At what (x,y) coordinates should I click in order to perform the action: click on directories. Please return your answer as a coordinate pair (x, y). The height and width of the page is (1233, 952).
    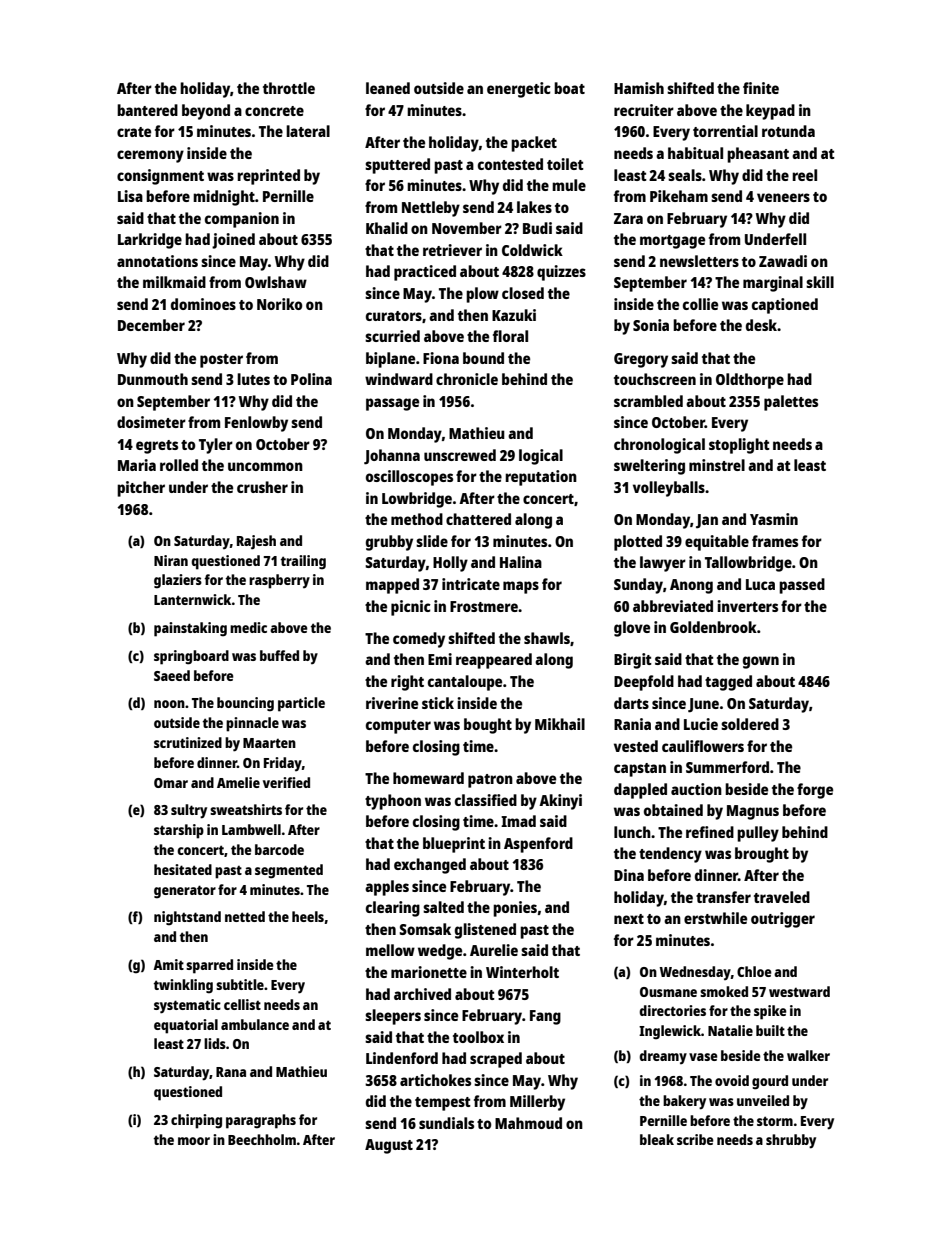
    Looking at the image, I should click on (672, 1010).
